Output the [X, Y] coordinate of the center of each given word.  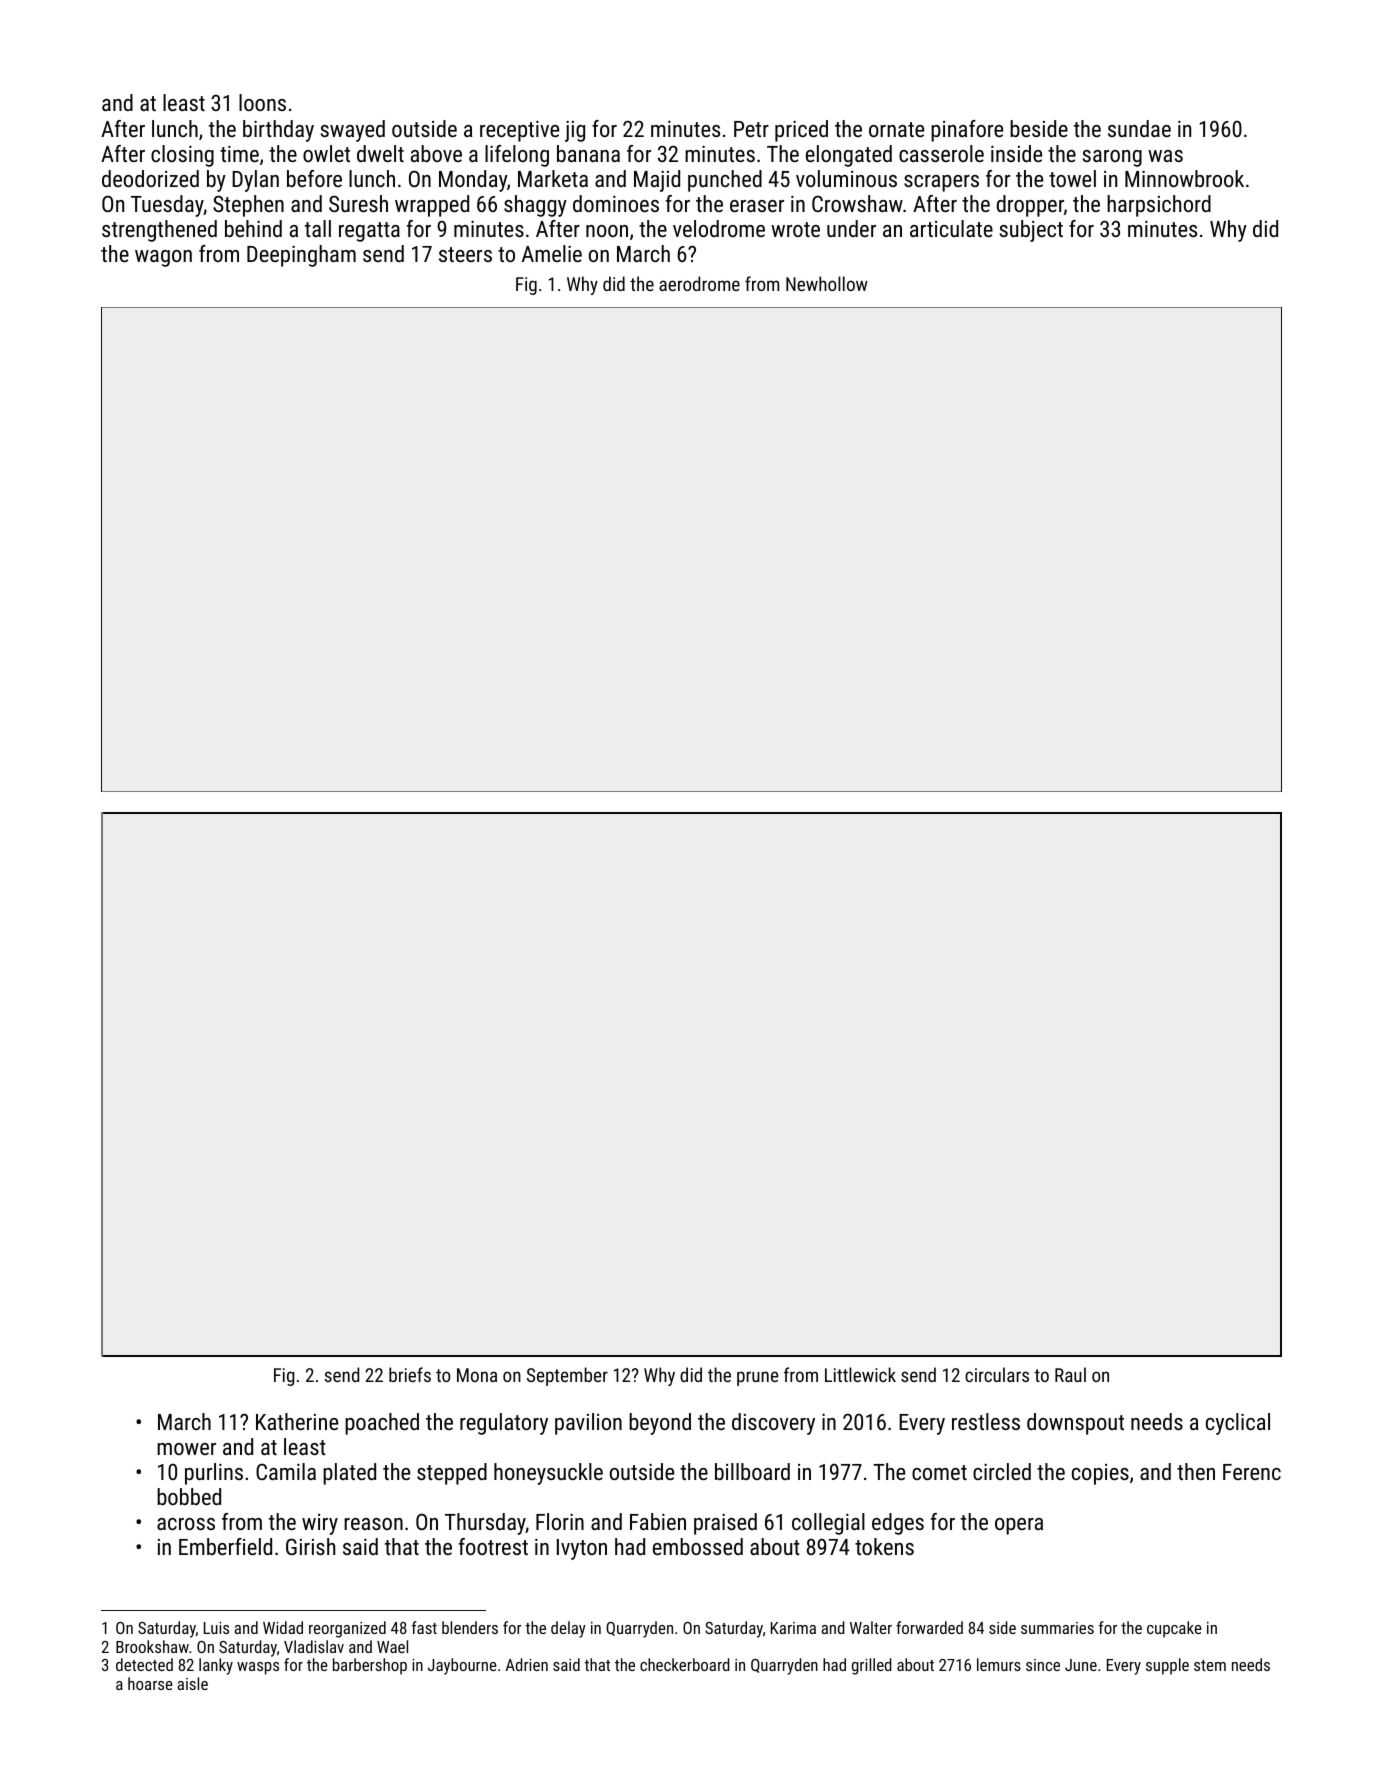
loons [262, 102]
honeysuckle [548, 1474]
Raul [1070, 1374]
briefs [410, 1374]
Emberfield [225, 1546]
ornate [896, 129]
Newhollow [827, 283]
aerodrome [699, 283]
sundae [1139, 128]
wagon [163, 258]
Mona [477, 1375]
